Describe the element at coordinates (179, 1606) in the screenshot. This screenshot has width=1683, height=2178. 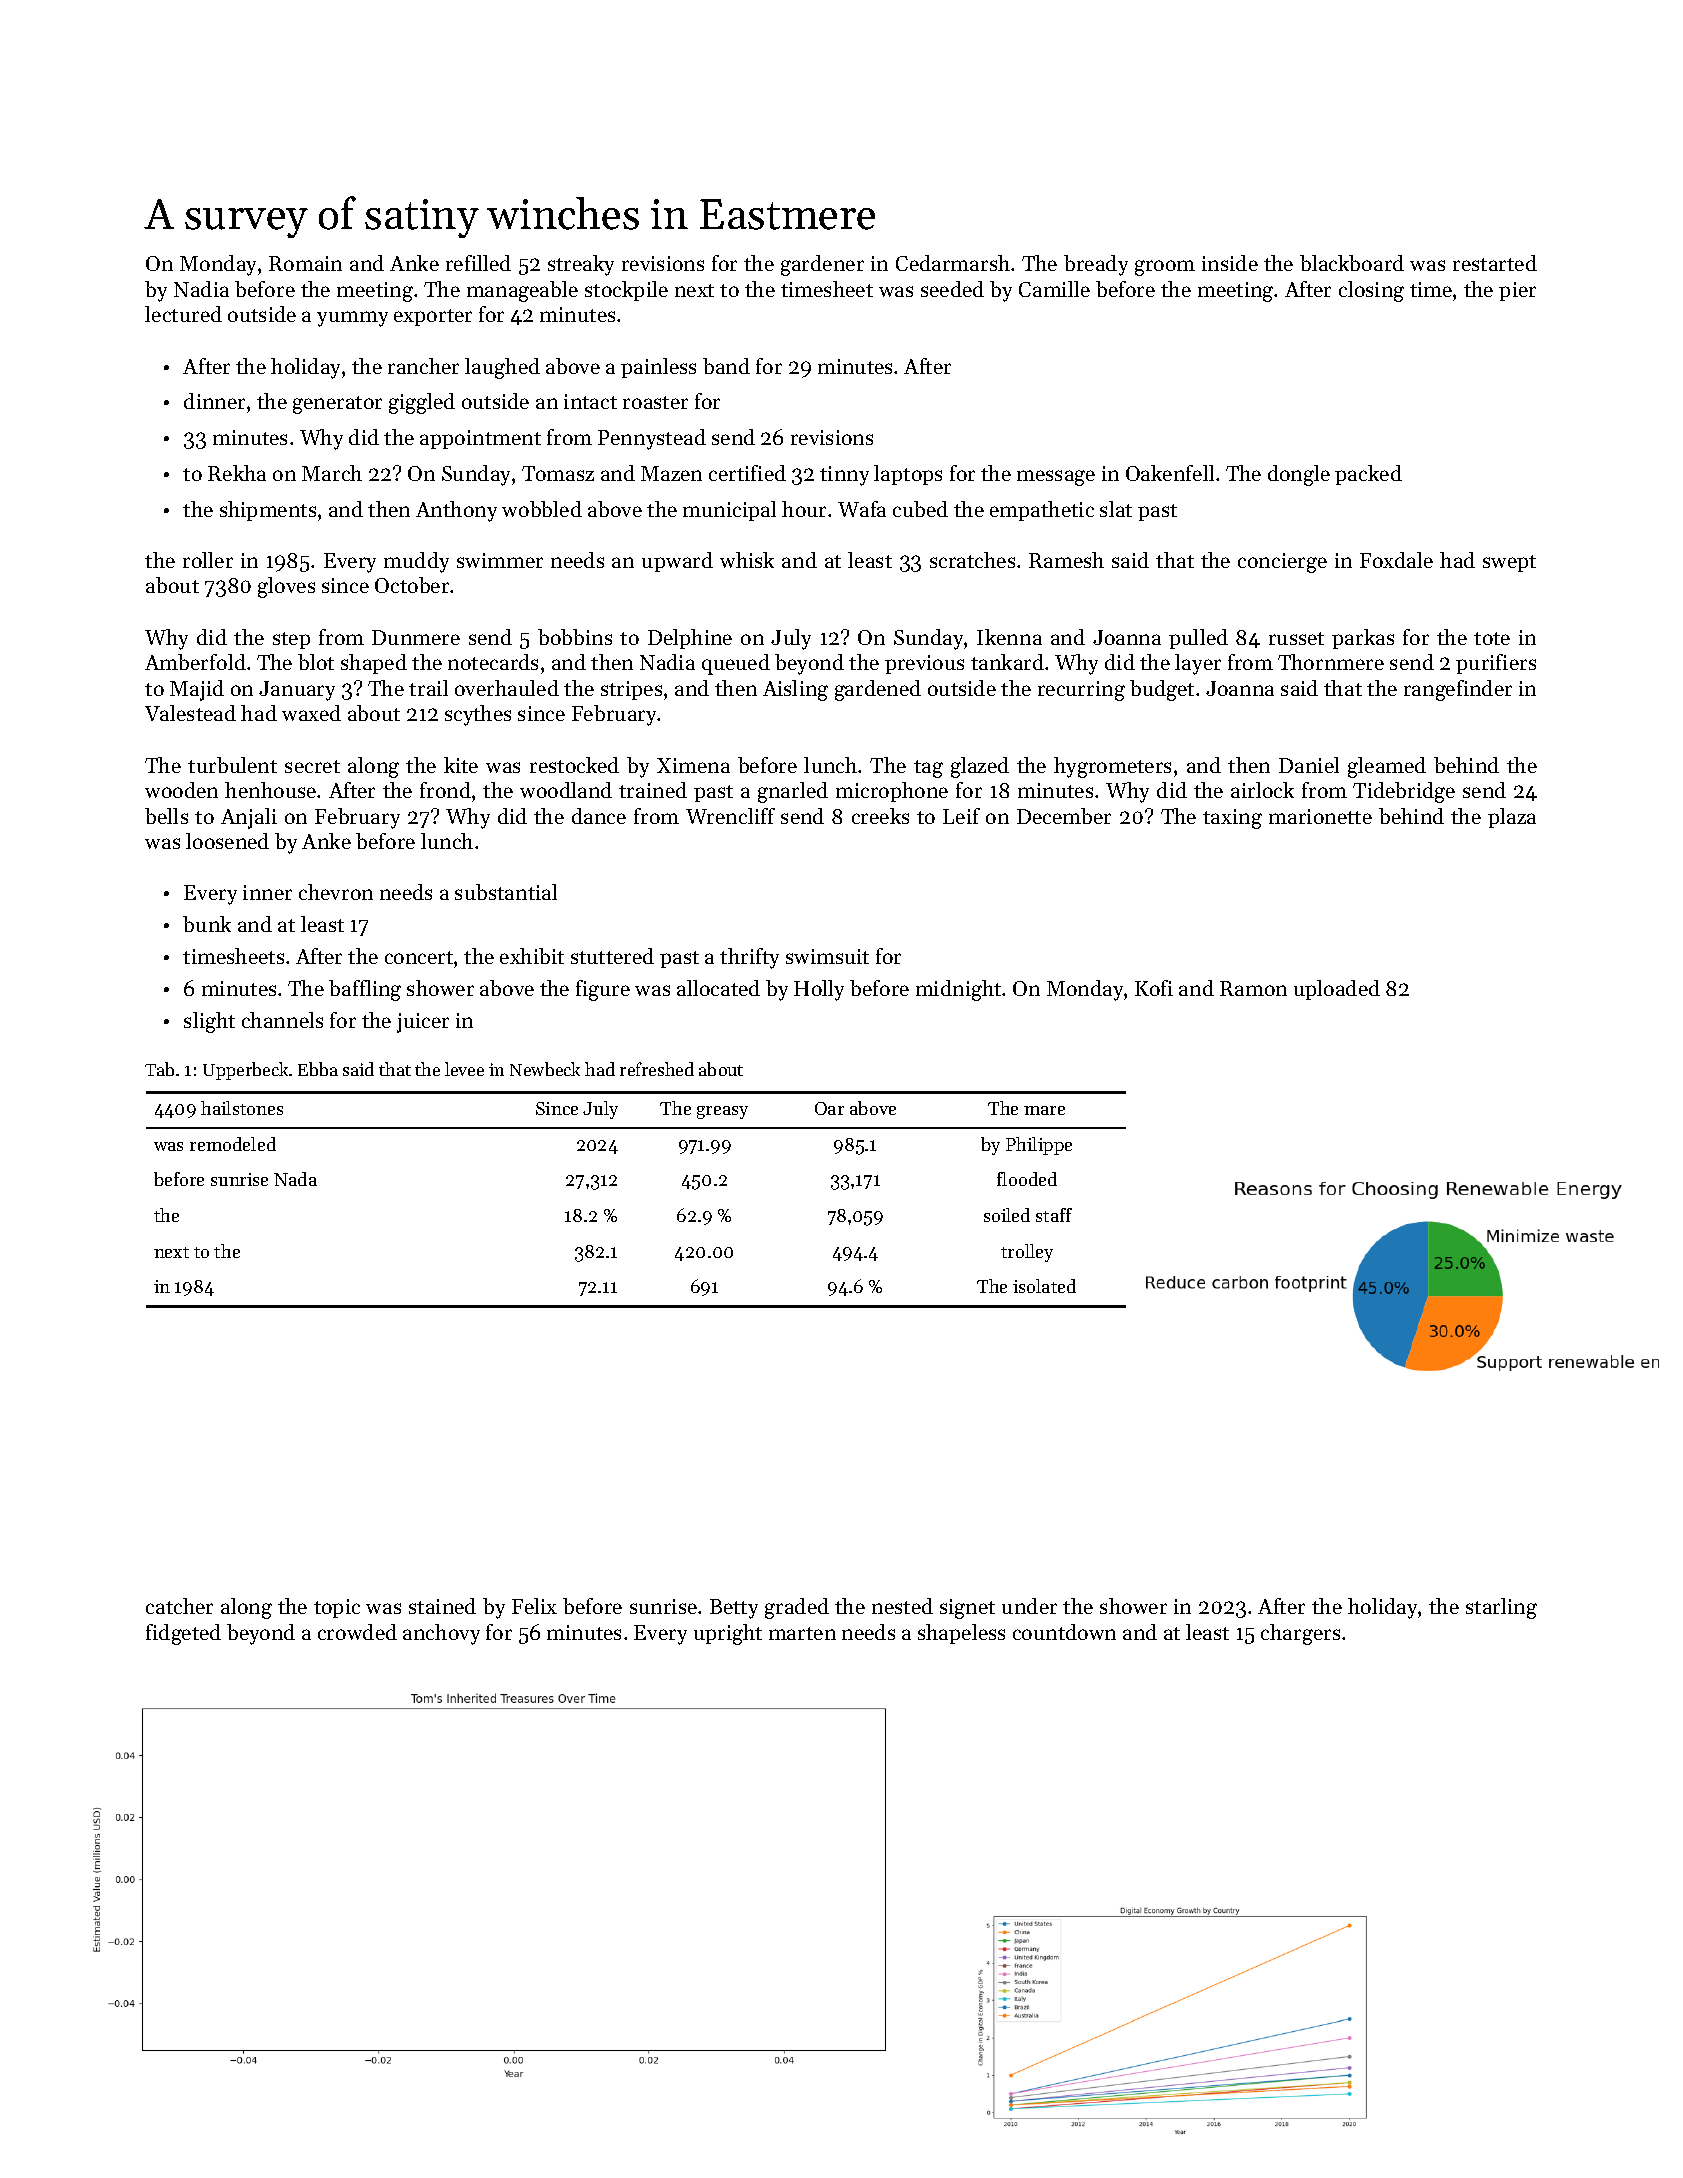
I see `catcher` at that location.
